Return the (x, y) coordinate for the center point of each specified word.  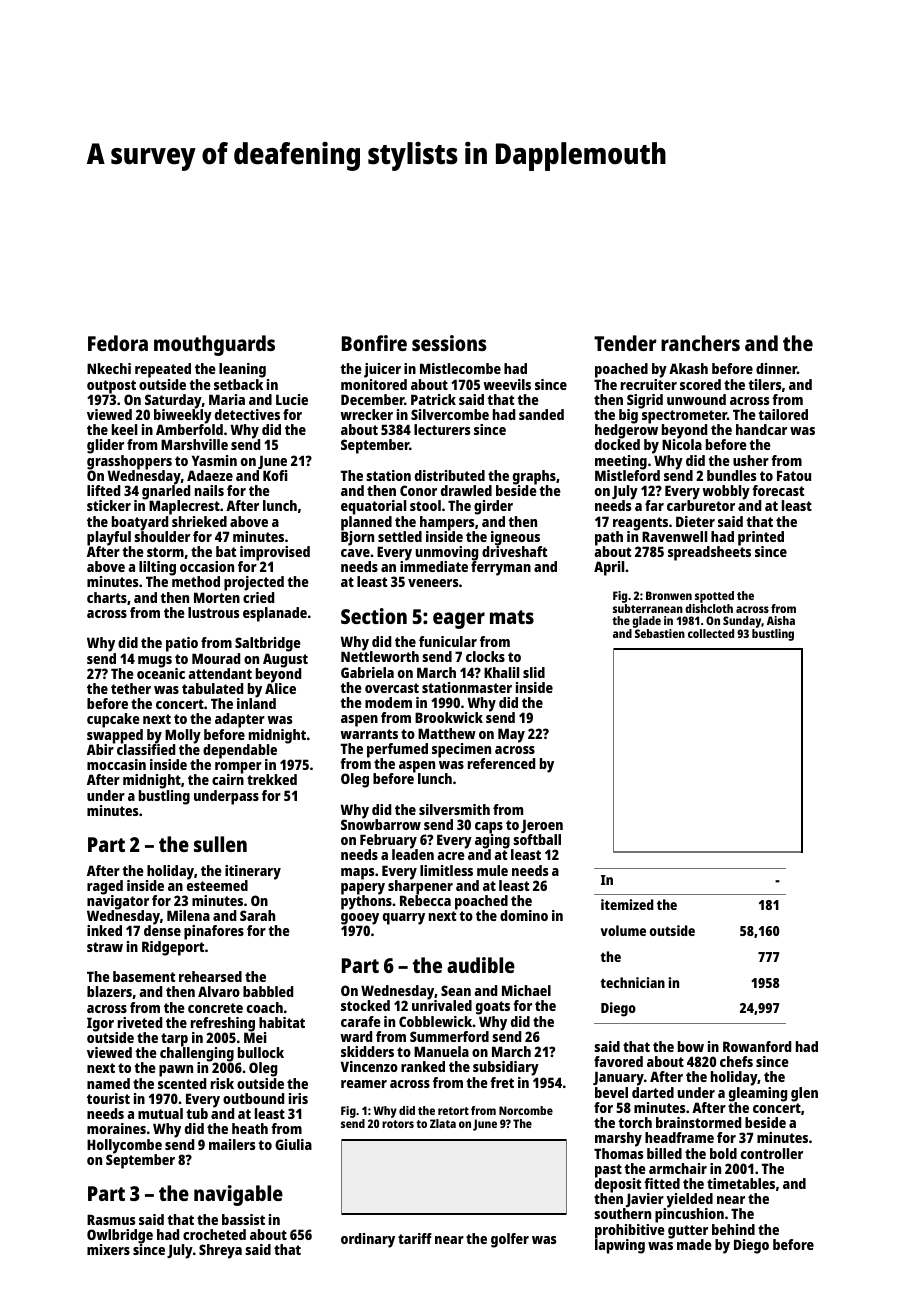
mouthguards (214, 345)
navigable (238, 1195)
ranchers (700, 343)
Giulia (293, 1144)
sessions (449, 343)
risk (222, 1083)
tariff (415, 1238)
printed (761, 538)
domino (524, 915)
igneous (515, 538)
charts (107, 597)
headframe (679, 1137)
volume (623, 930)
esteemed (217, 885)
